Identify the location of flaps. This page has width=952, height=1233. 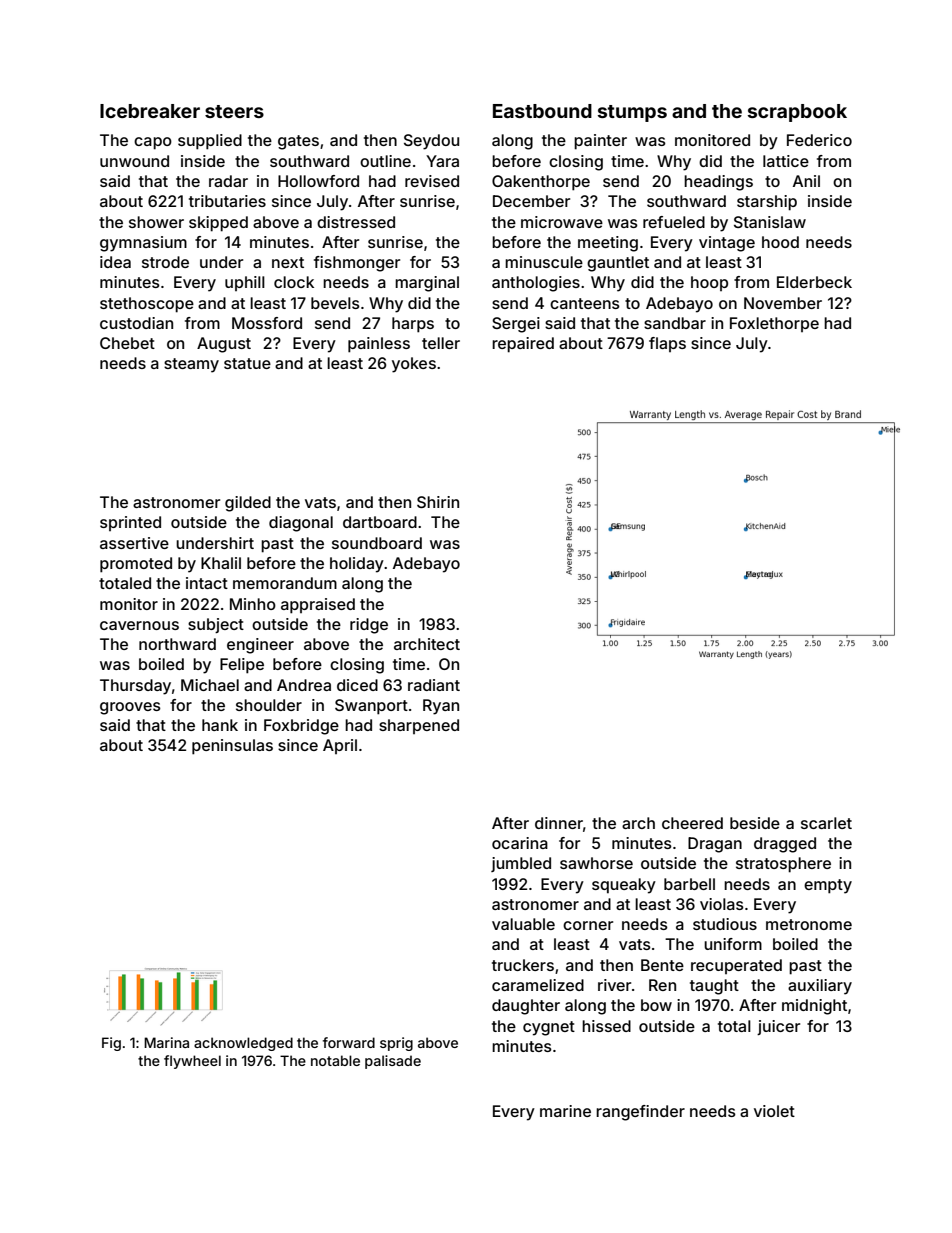
(667, 344).
